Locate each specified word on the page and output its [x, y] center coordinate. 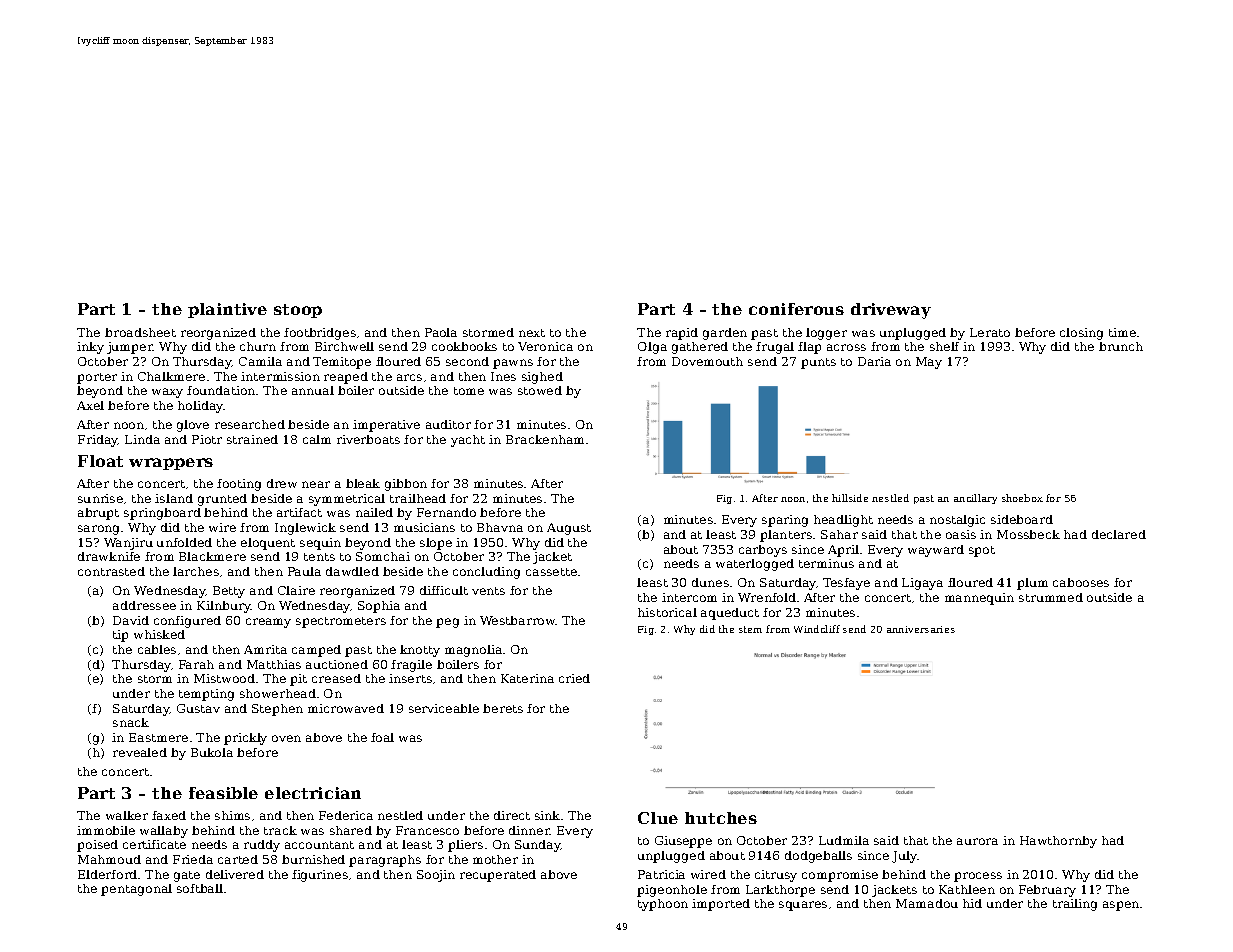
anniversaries [921, 629]
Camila [260, 361]
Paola [441, 332]
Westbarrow [518, 620]
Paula [304, 571]
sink [547, 815]
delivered [235, 874]
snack [131, 722]
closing [1081, 334]
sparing [785, 521]
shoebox [1022, 498]
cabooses [1081, 582]
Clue [658, 818]
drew [282, 483]
